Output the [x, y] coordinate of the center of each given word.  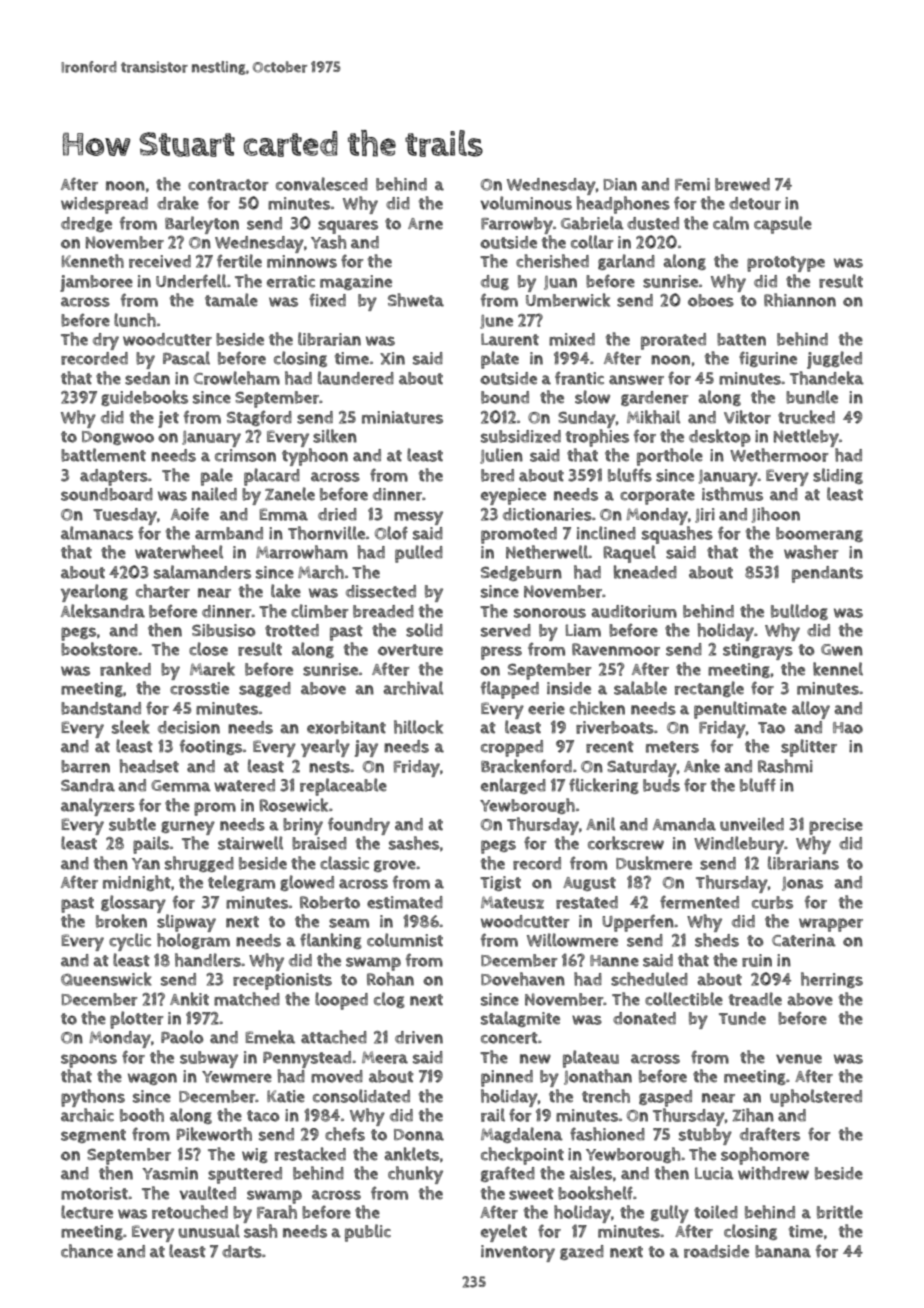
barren [85, 766]
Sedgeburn [521, 573]
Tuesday [125, 516]
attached [334, 1037]
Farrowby [517, 225]
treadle [755, 999]
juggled [834, 360]
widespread [104, 205]
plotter [137, 1020]
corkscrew [626, 843]
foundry [359, 826]
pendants [827, 574]
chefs [345, 1134]
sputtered [245, 1175]
